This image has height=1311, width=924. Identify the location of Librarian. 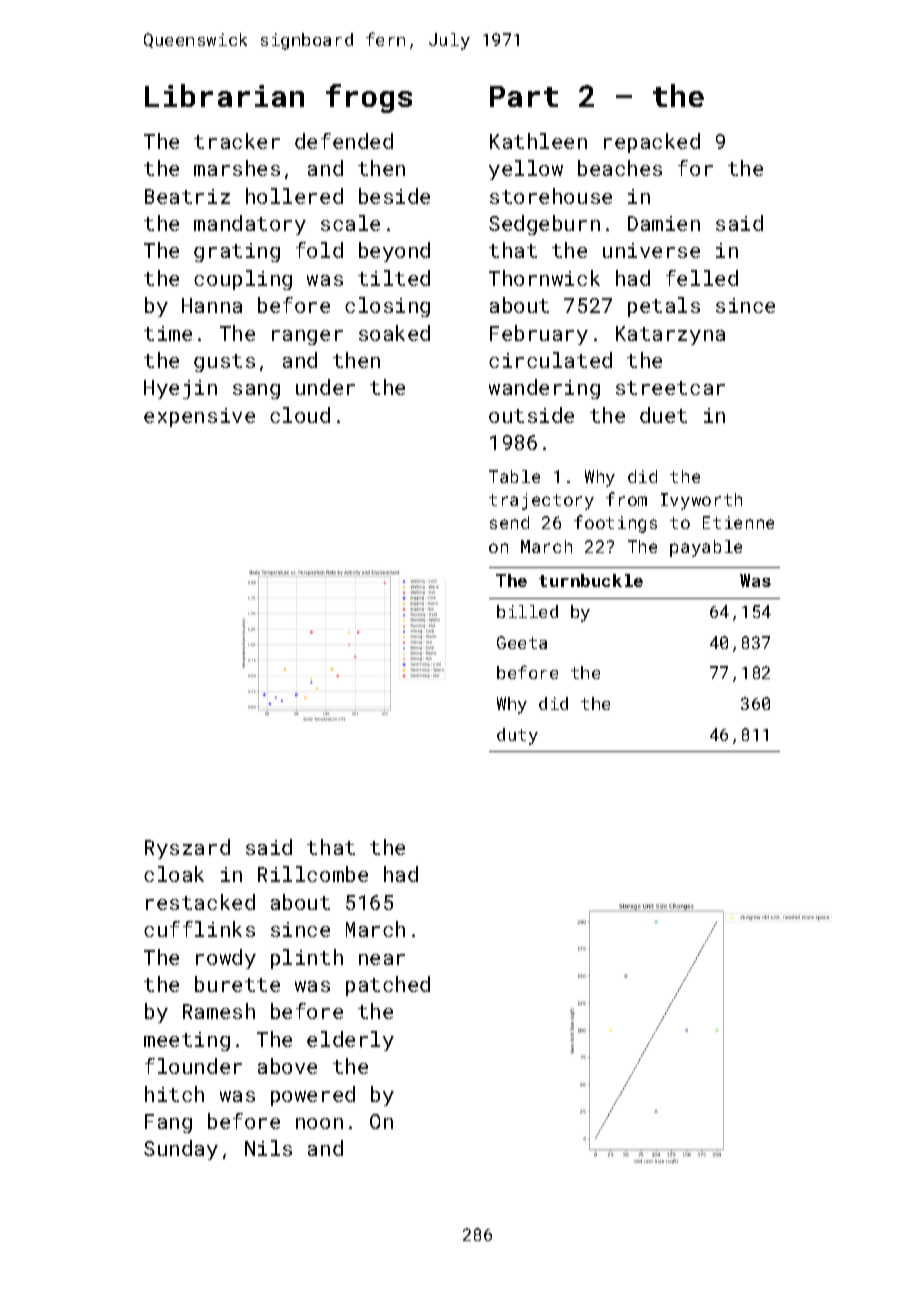
(224, 95).
